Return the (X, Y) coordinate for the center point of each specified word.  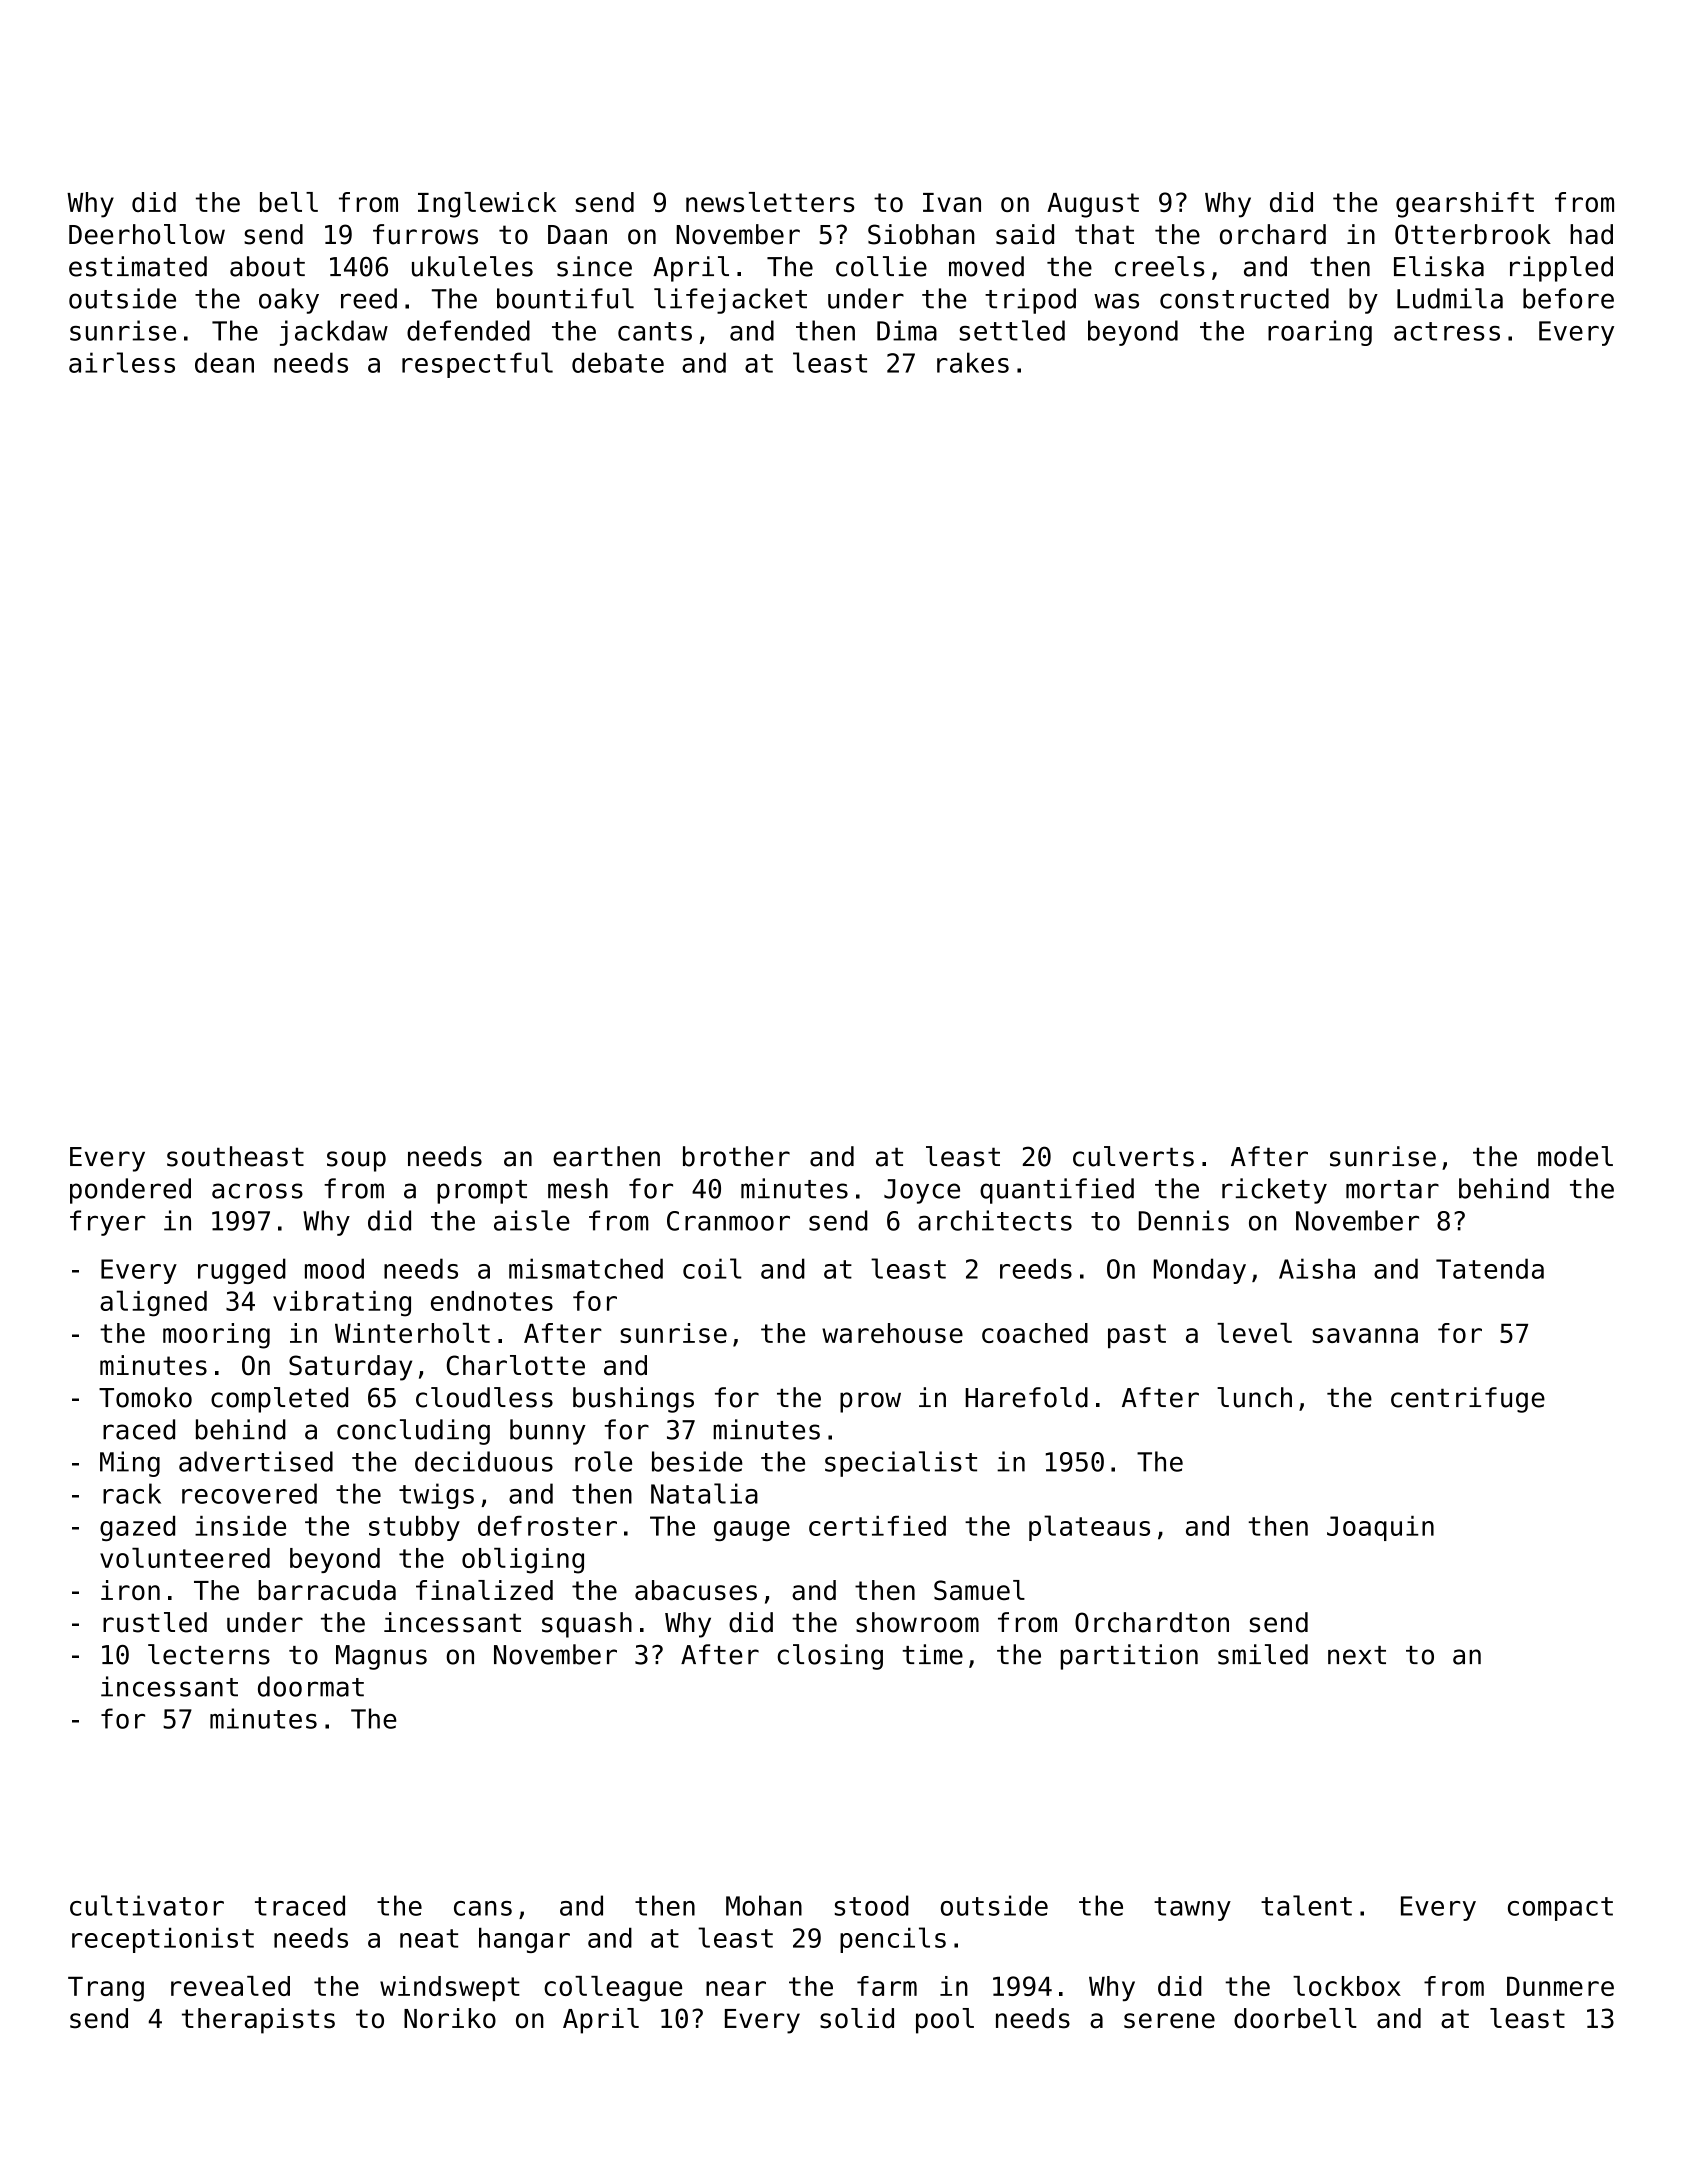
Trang (106, 1989)
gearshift (1465, 205)
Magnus (381, 1657)
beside (697, 1461)
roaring (1320, 333)
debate (618, 362)
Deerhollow (147, 234)
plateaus (1089, 1528)
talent (1306, 1905)
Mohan (764, 1905)
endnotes (492, 1301)
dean (224, 362)
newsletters (770, 202)
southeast (235, 1156)
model (1575, 1156)
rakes (973, 362)
